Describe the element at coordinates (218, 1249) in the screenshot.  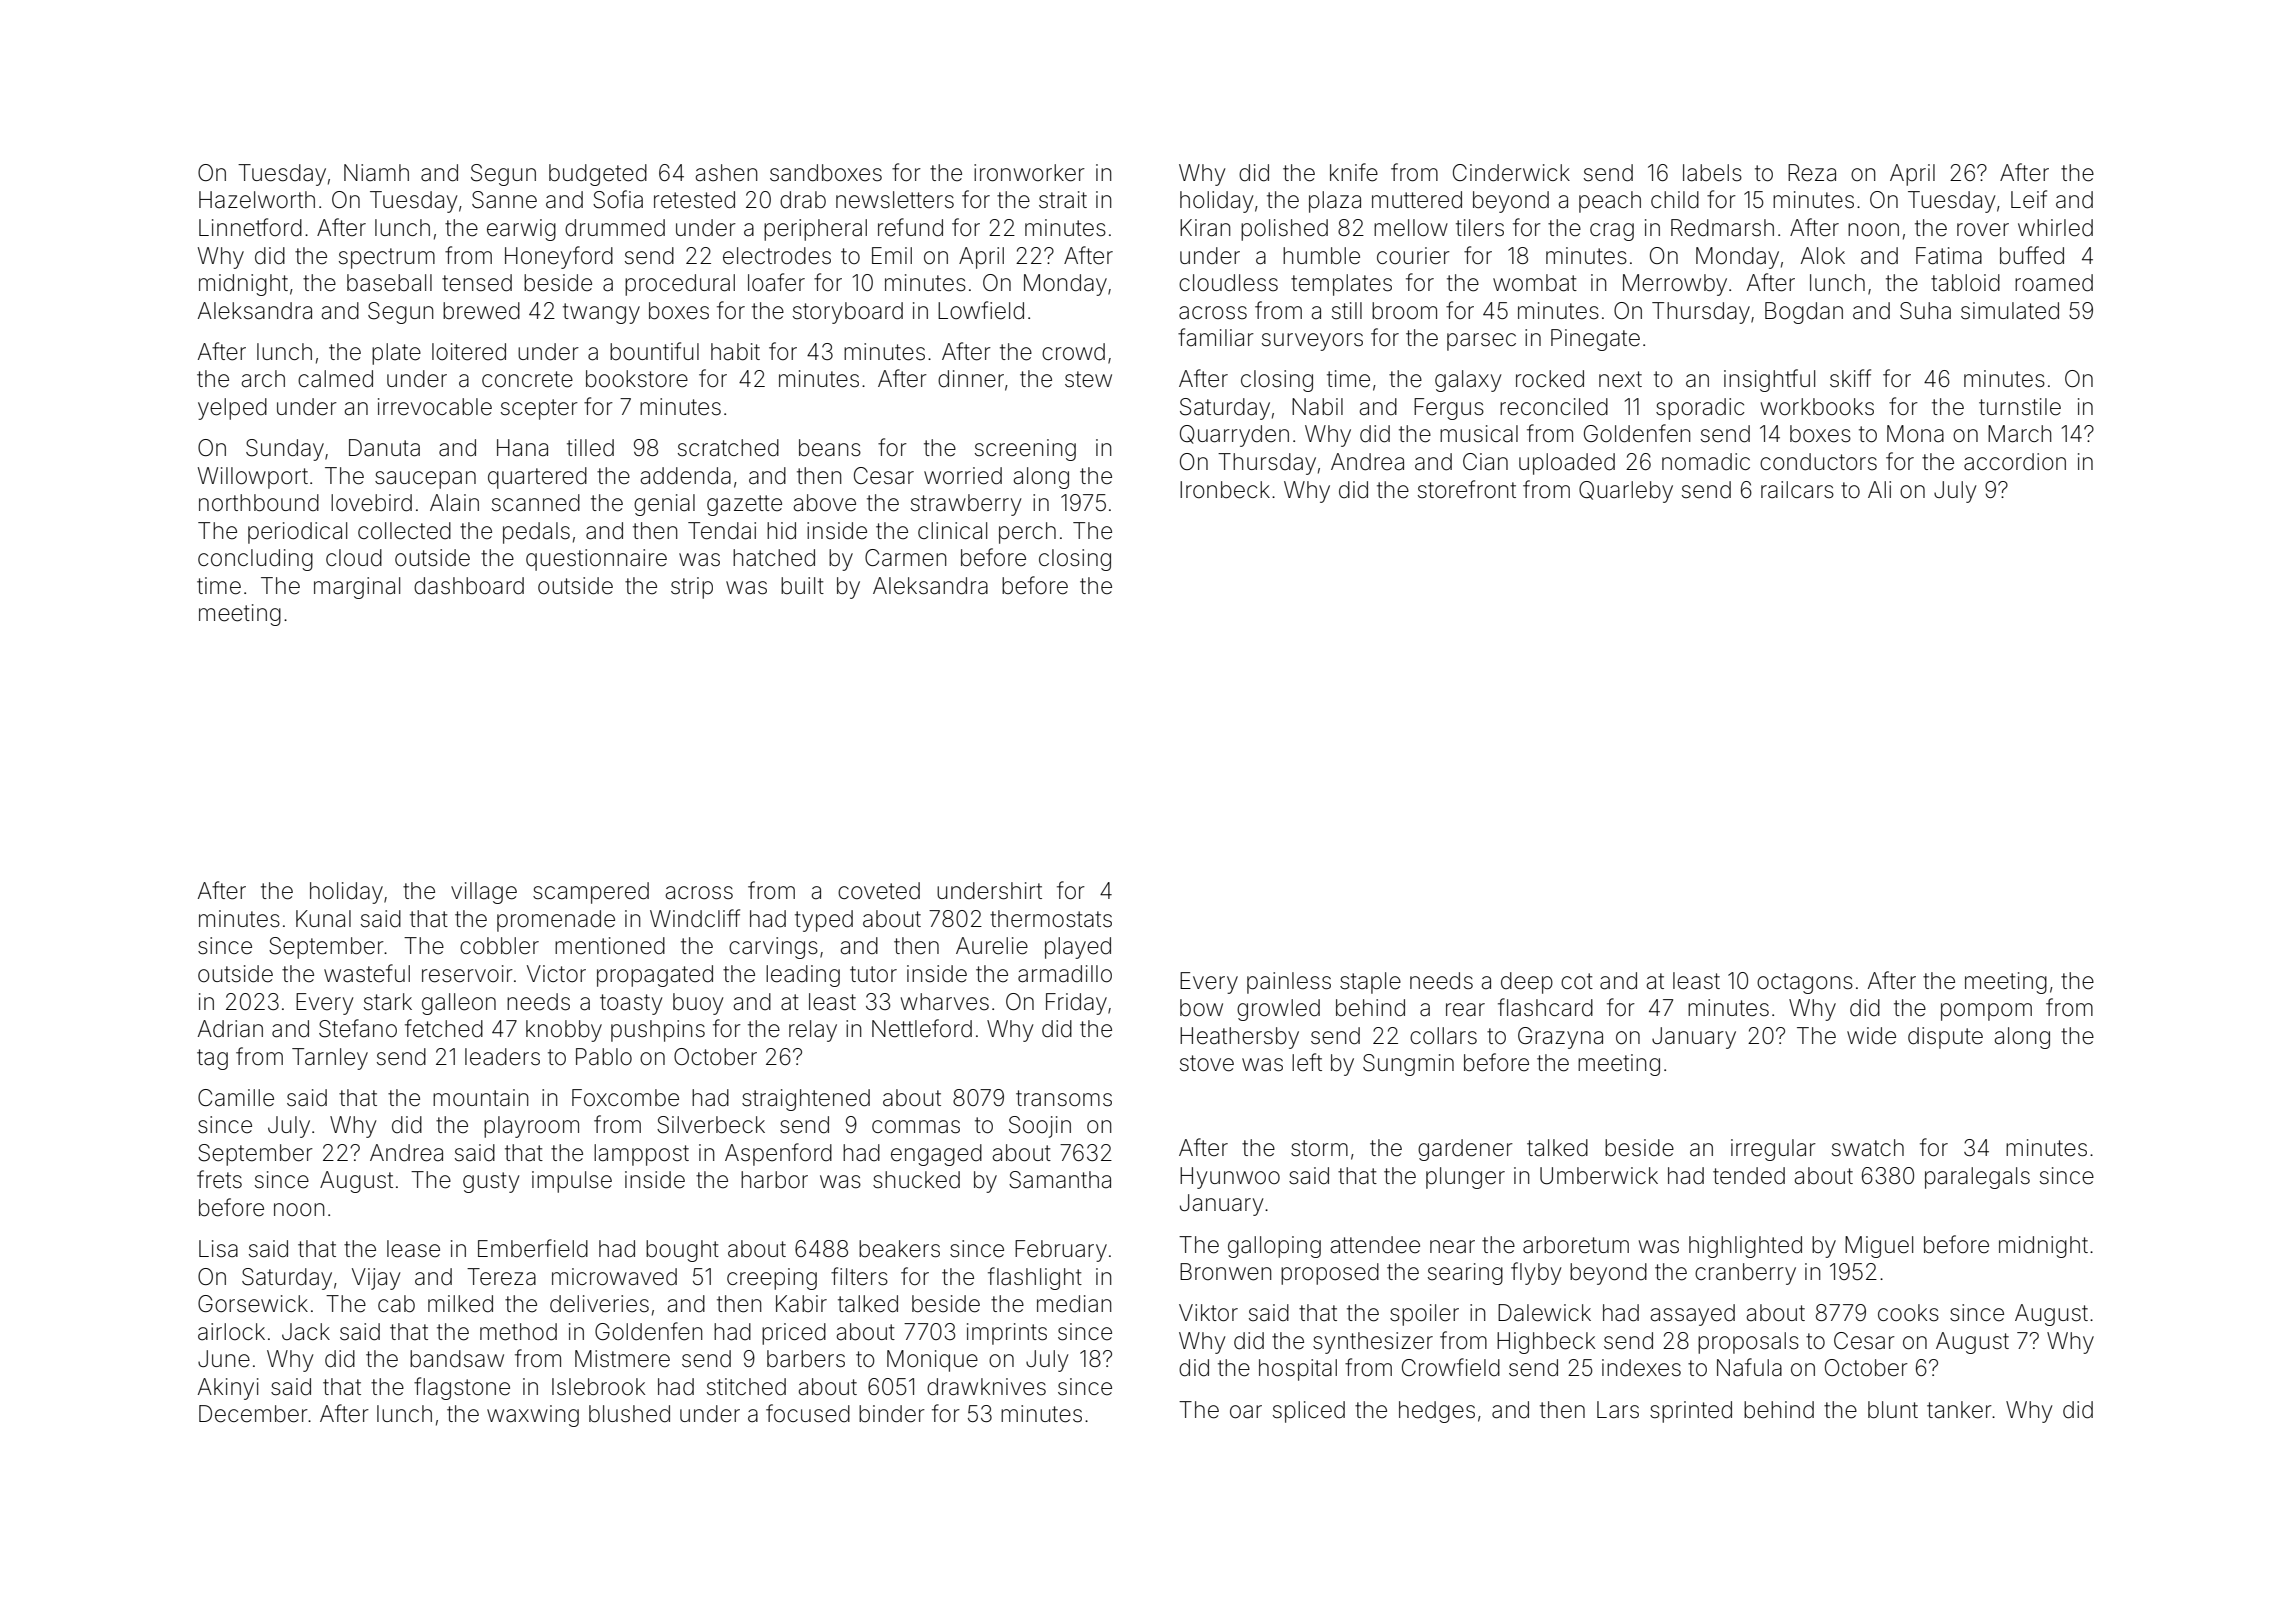
I see `Lisa` at that location.
